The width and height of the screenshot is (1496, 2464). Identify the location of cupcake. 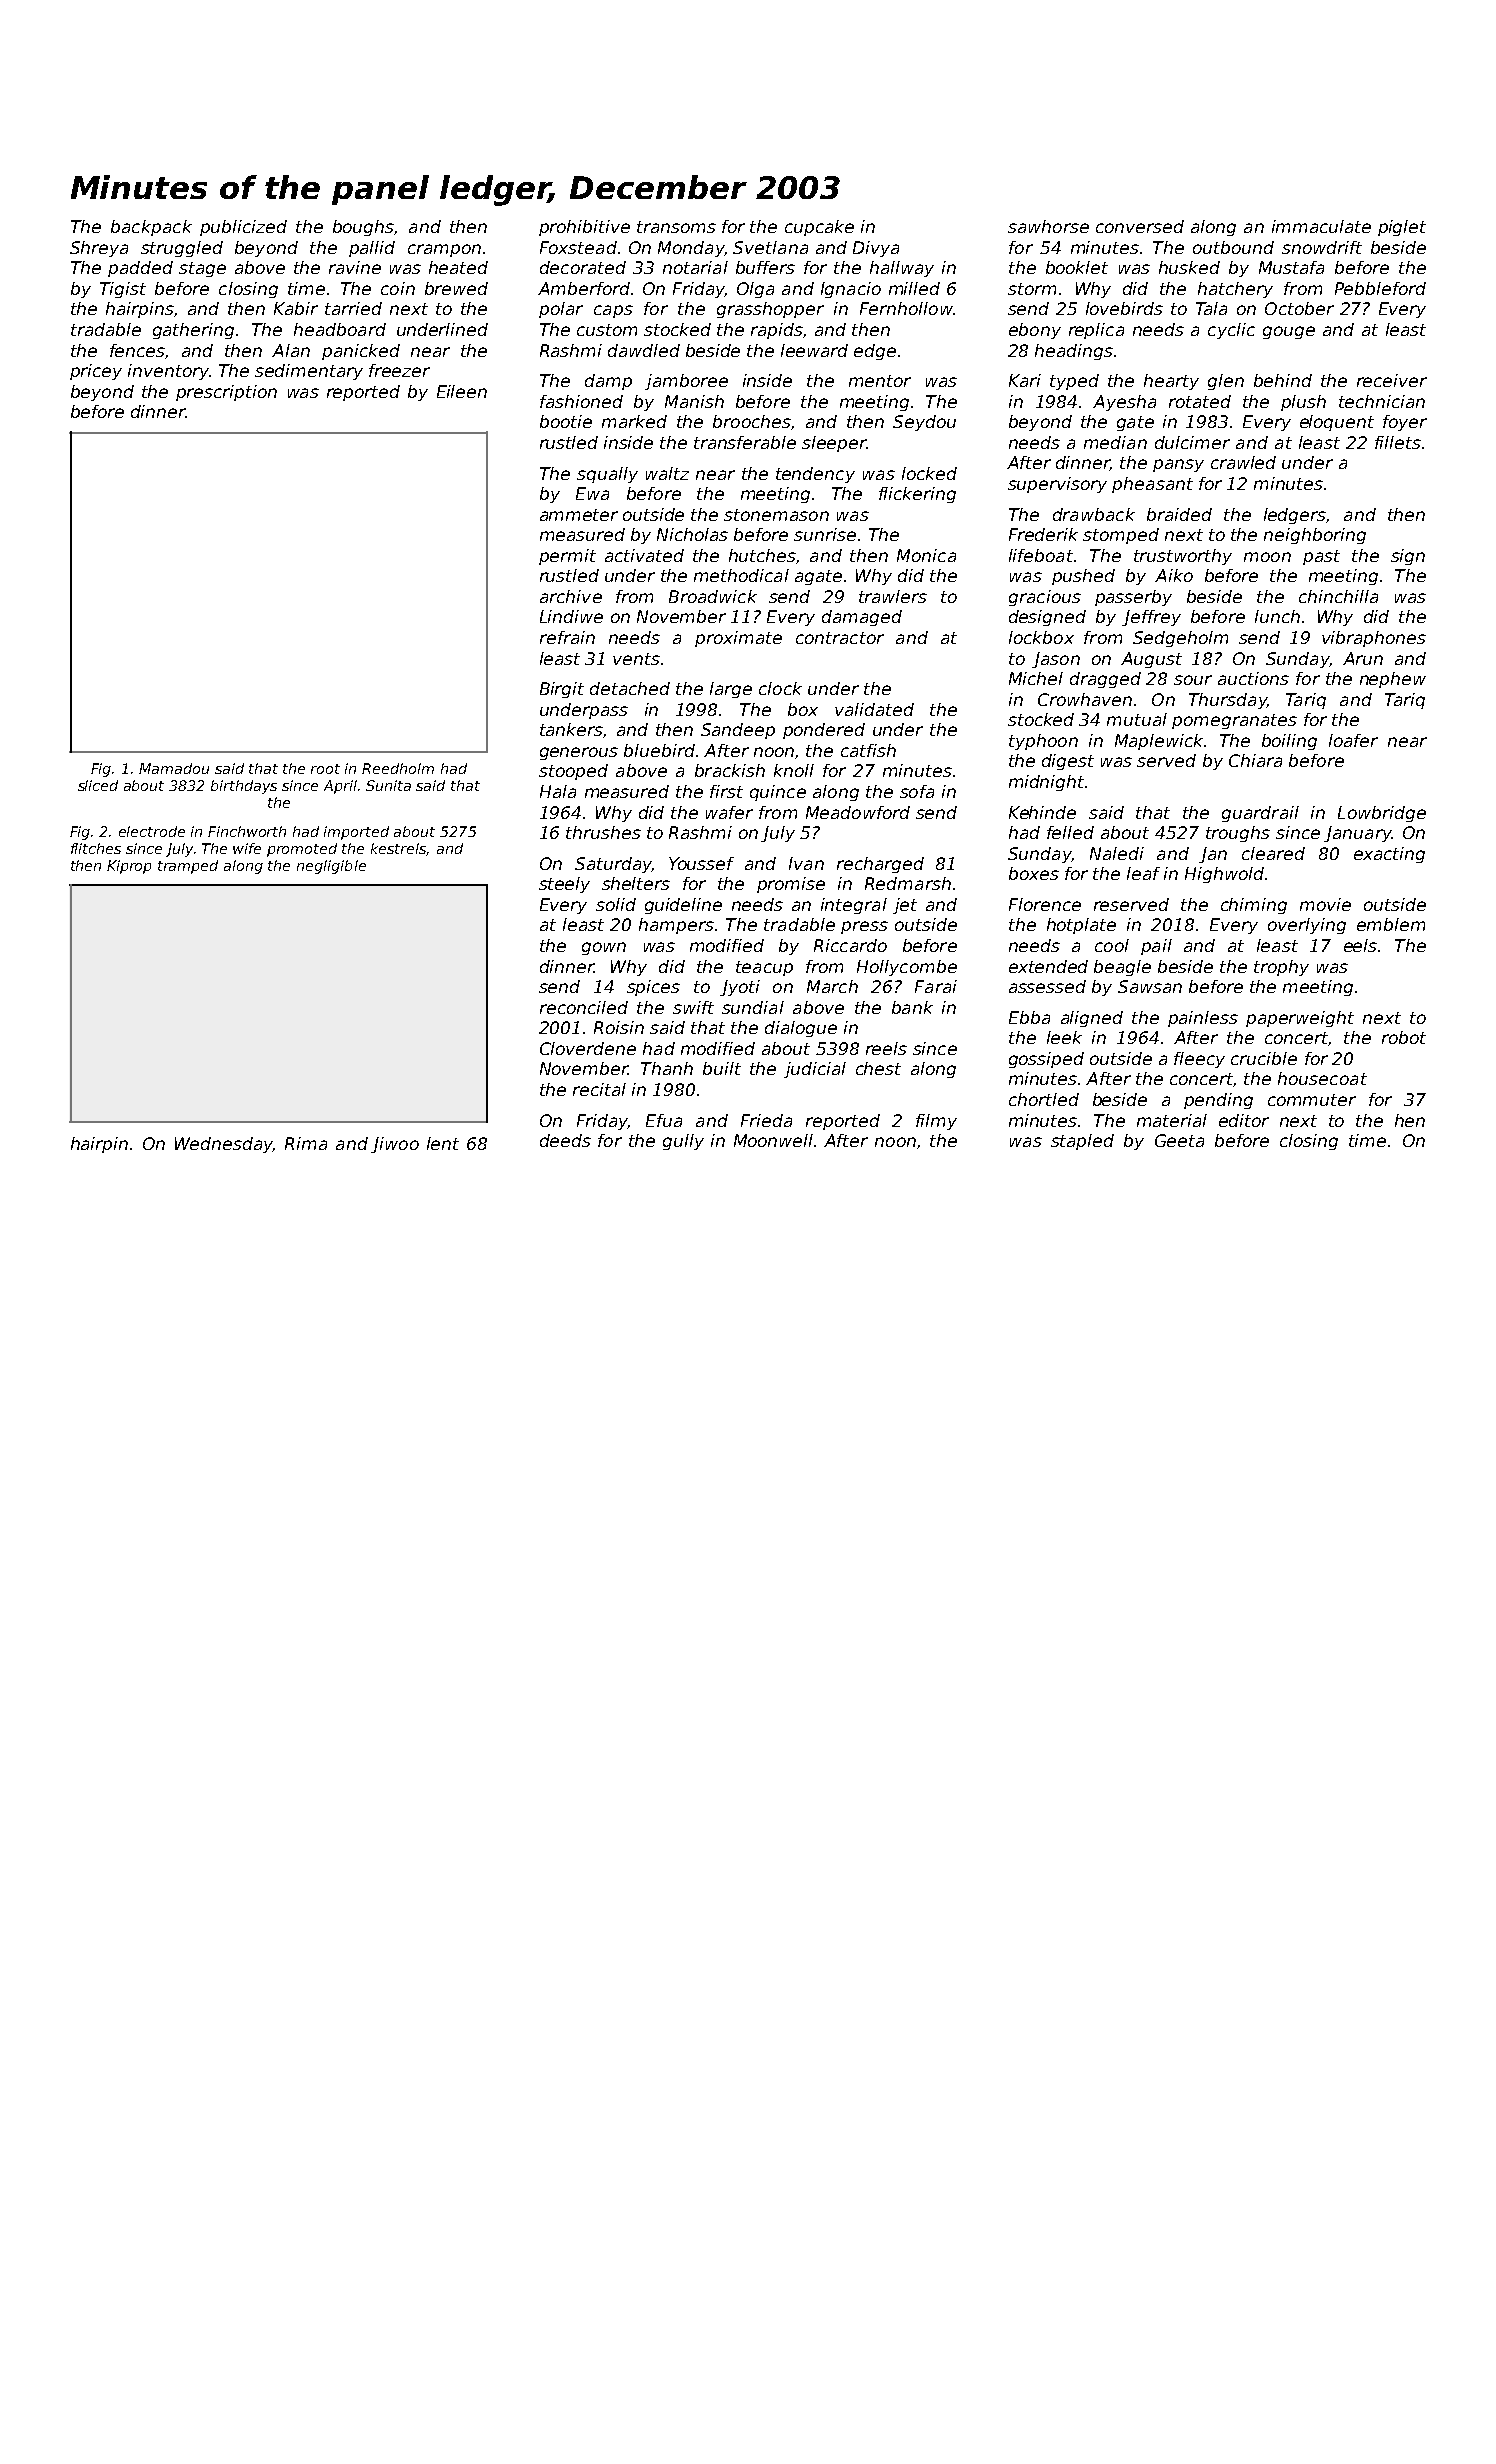
(819, 228).
